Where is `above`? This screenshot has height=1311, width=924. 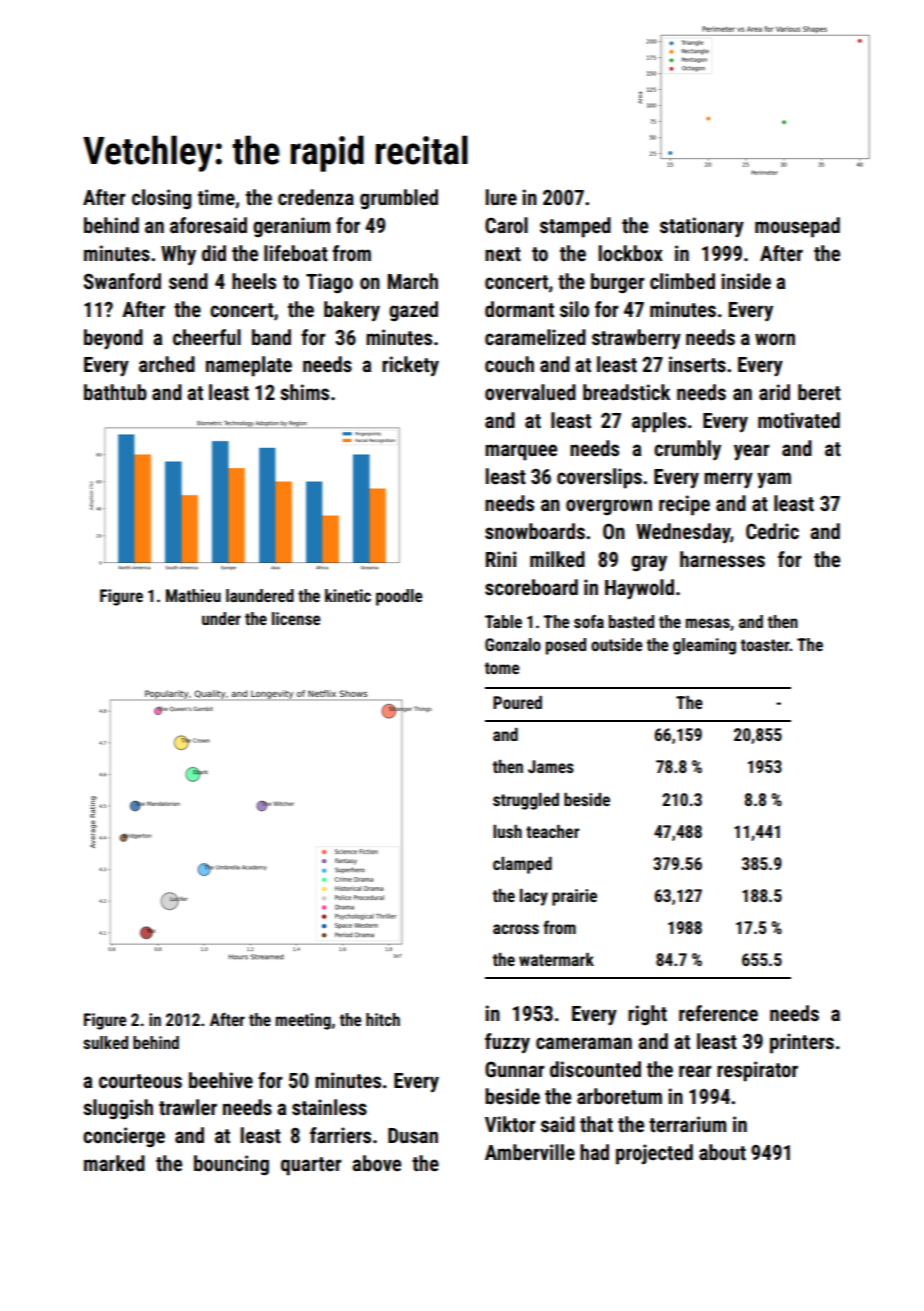 above is located at coordinates (376, 1163).
